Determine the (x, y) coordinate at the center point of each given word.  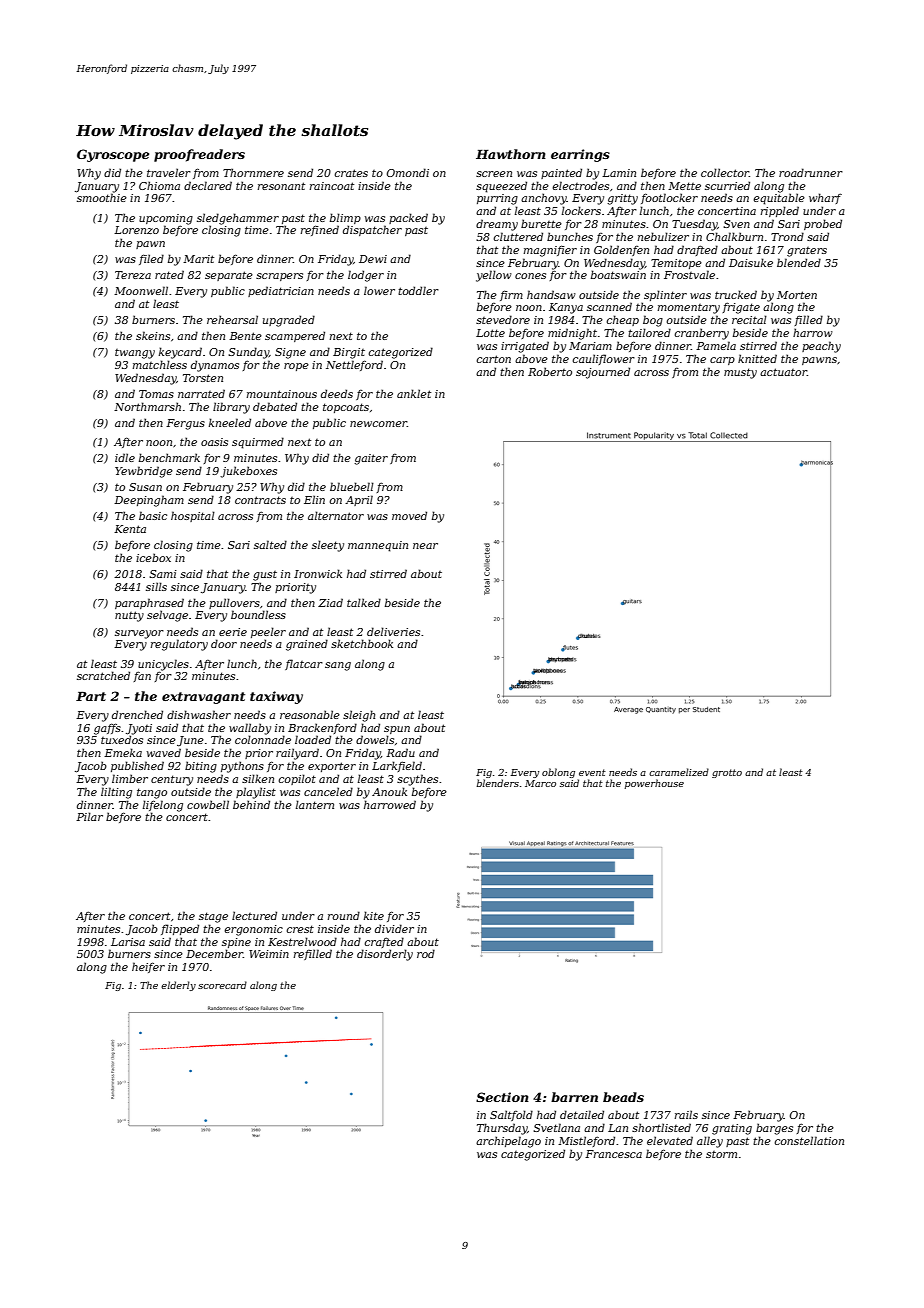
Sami (163, 574)
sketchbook (362, 643)
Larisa (128, 942)
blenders (498, 783)
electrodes (581, 185)
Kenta (130, 529)
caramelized (679, 772)
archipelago (508, 1142)
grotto (727, 773)
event (592, 772)
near (425, 546)
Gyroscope (113, 155)
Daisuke (751, 262)
